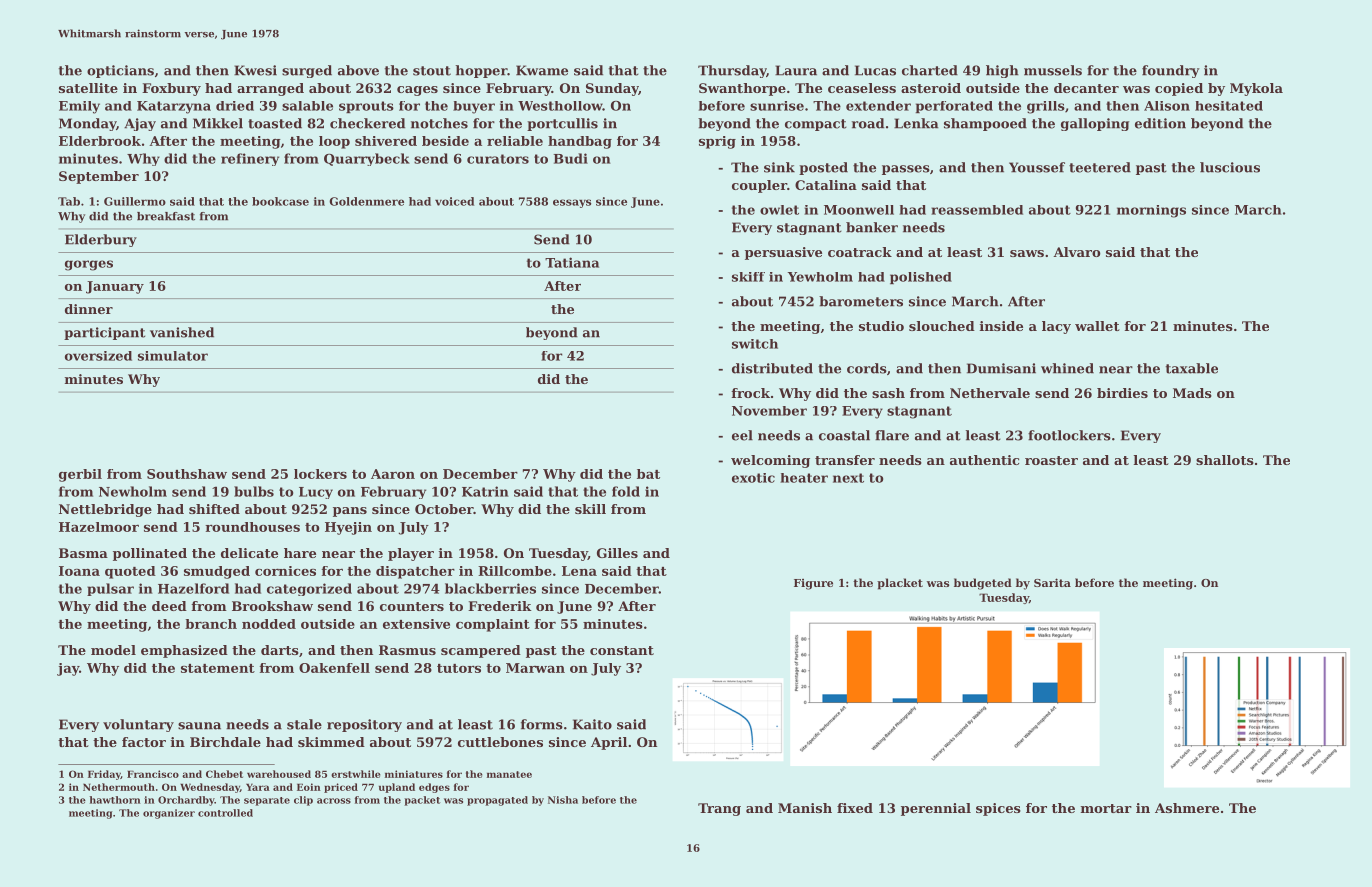  What do you see at coordinates (750, 393) in the screenshot?
I see `frock` at bounding box center [750, 393].
